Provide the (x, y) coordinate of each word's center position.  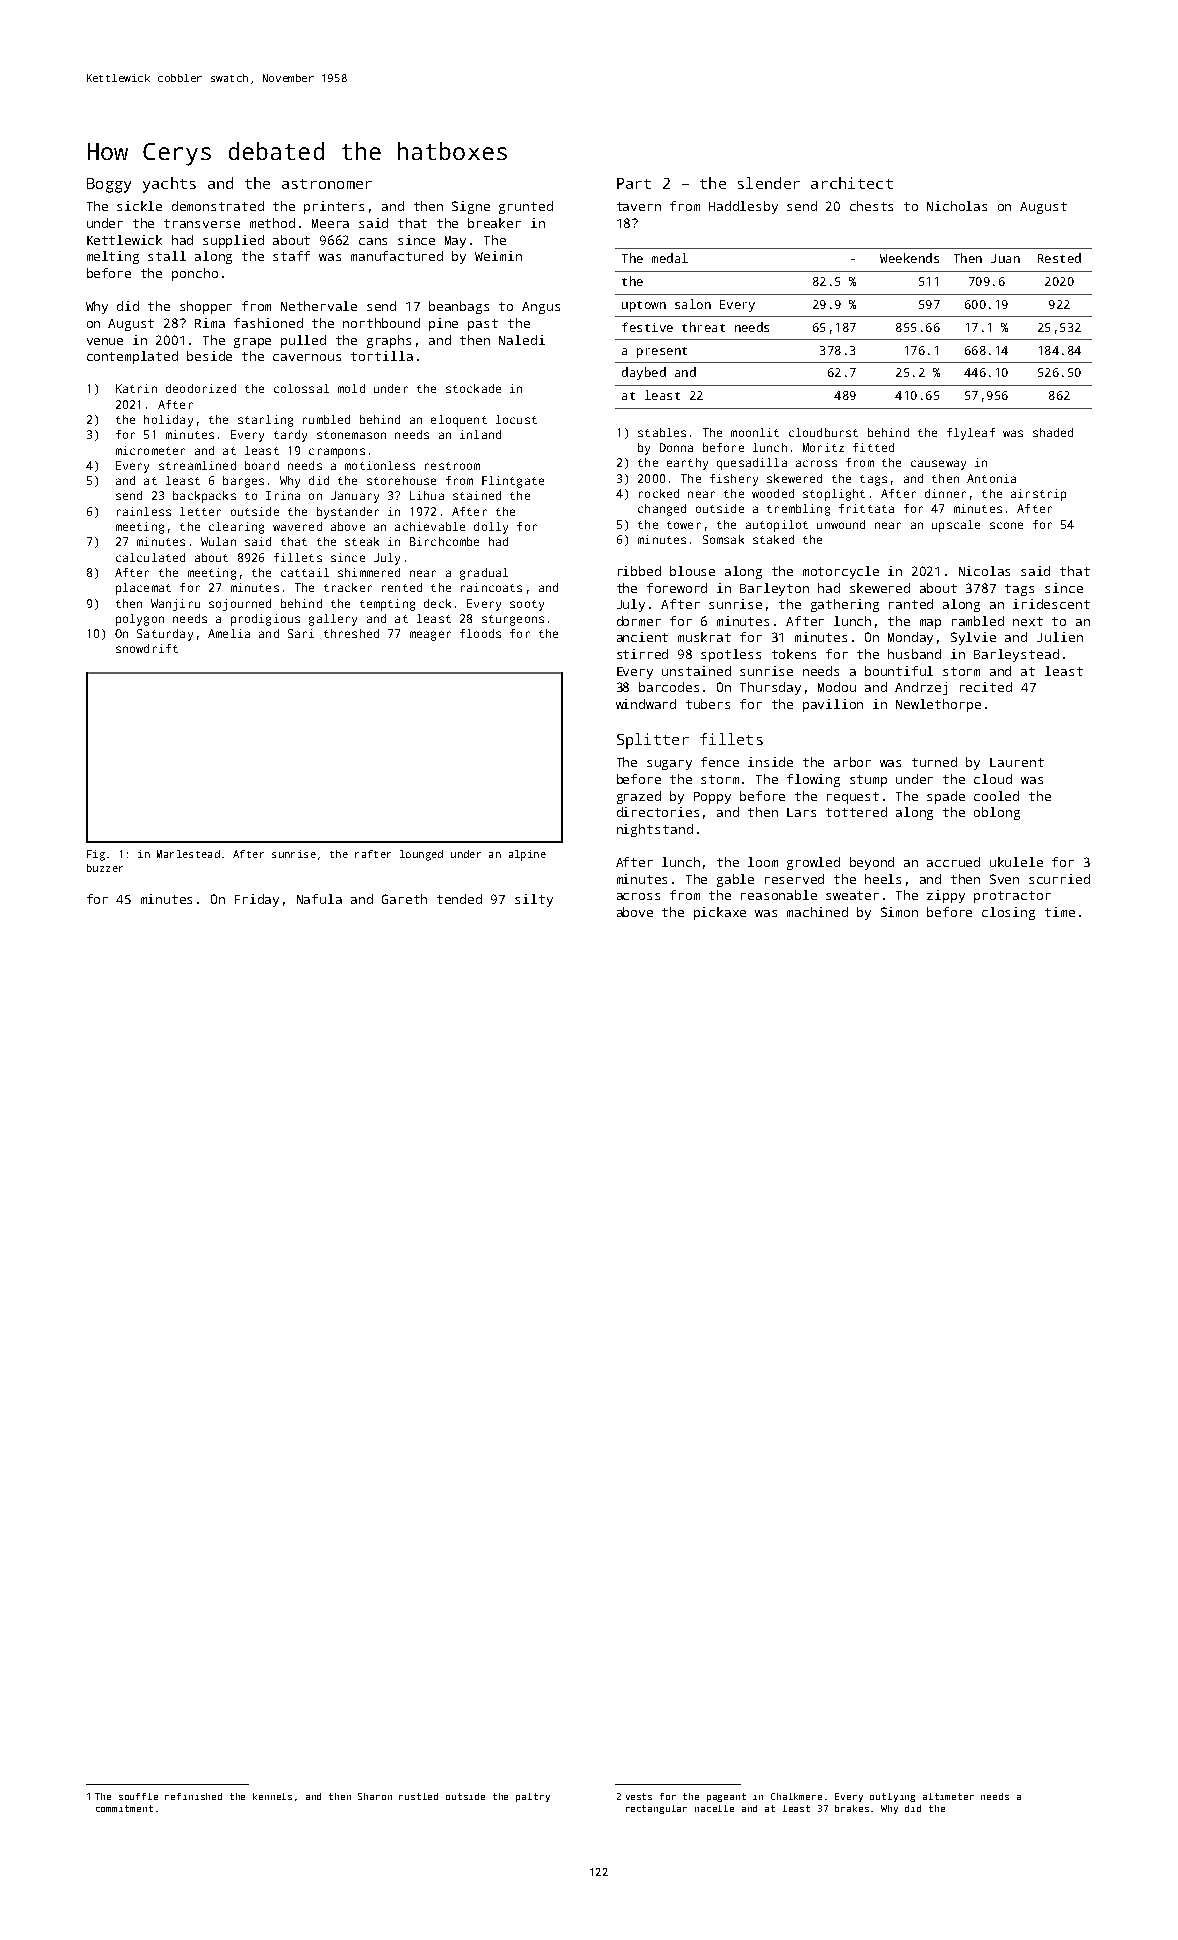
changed (662, 510)
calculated (150, 557)
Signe (471, 207)
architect (852, 183)
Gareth (404, 899)
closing (1008, 913)
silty (534, 900)
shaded (1053, 432)
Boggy (109, 185)
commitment (124, 1808)
